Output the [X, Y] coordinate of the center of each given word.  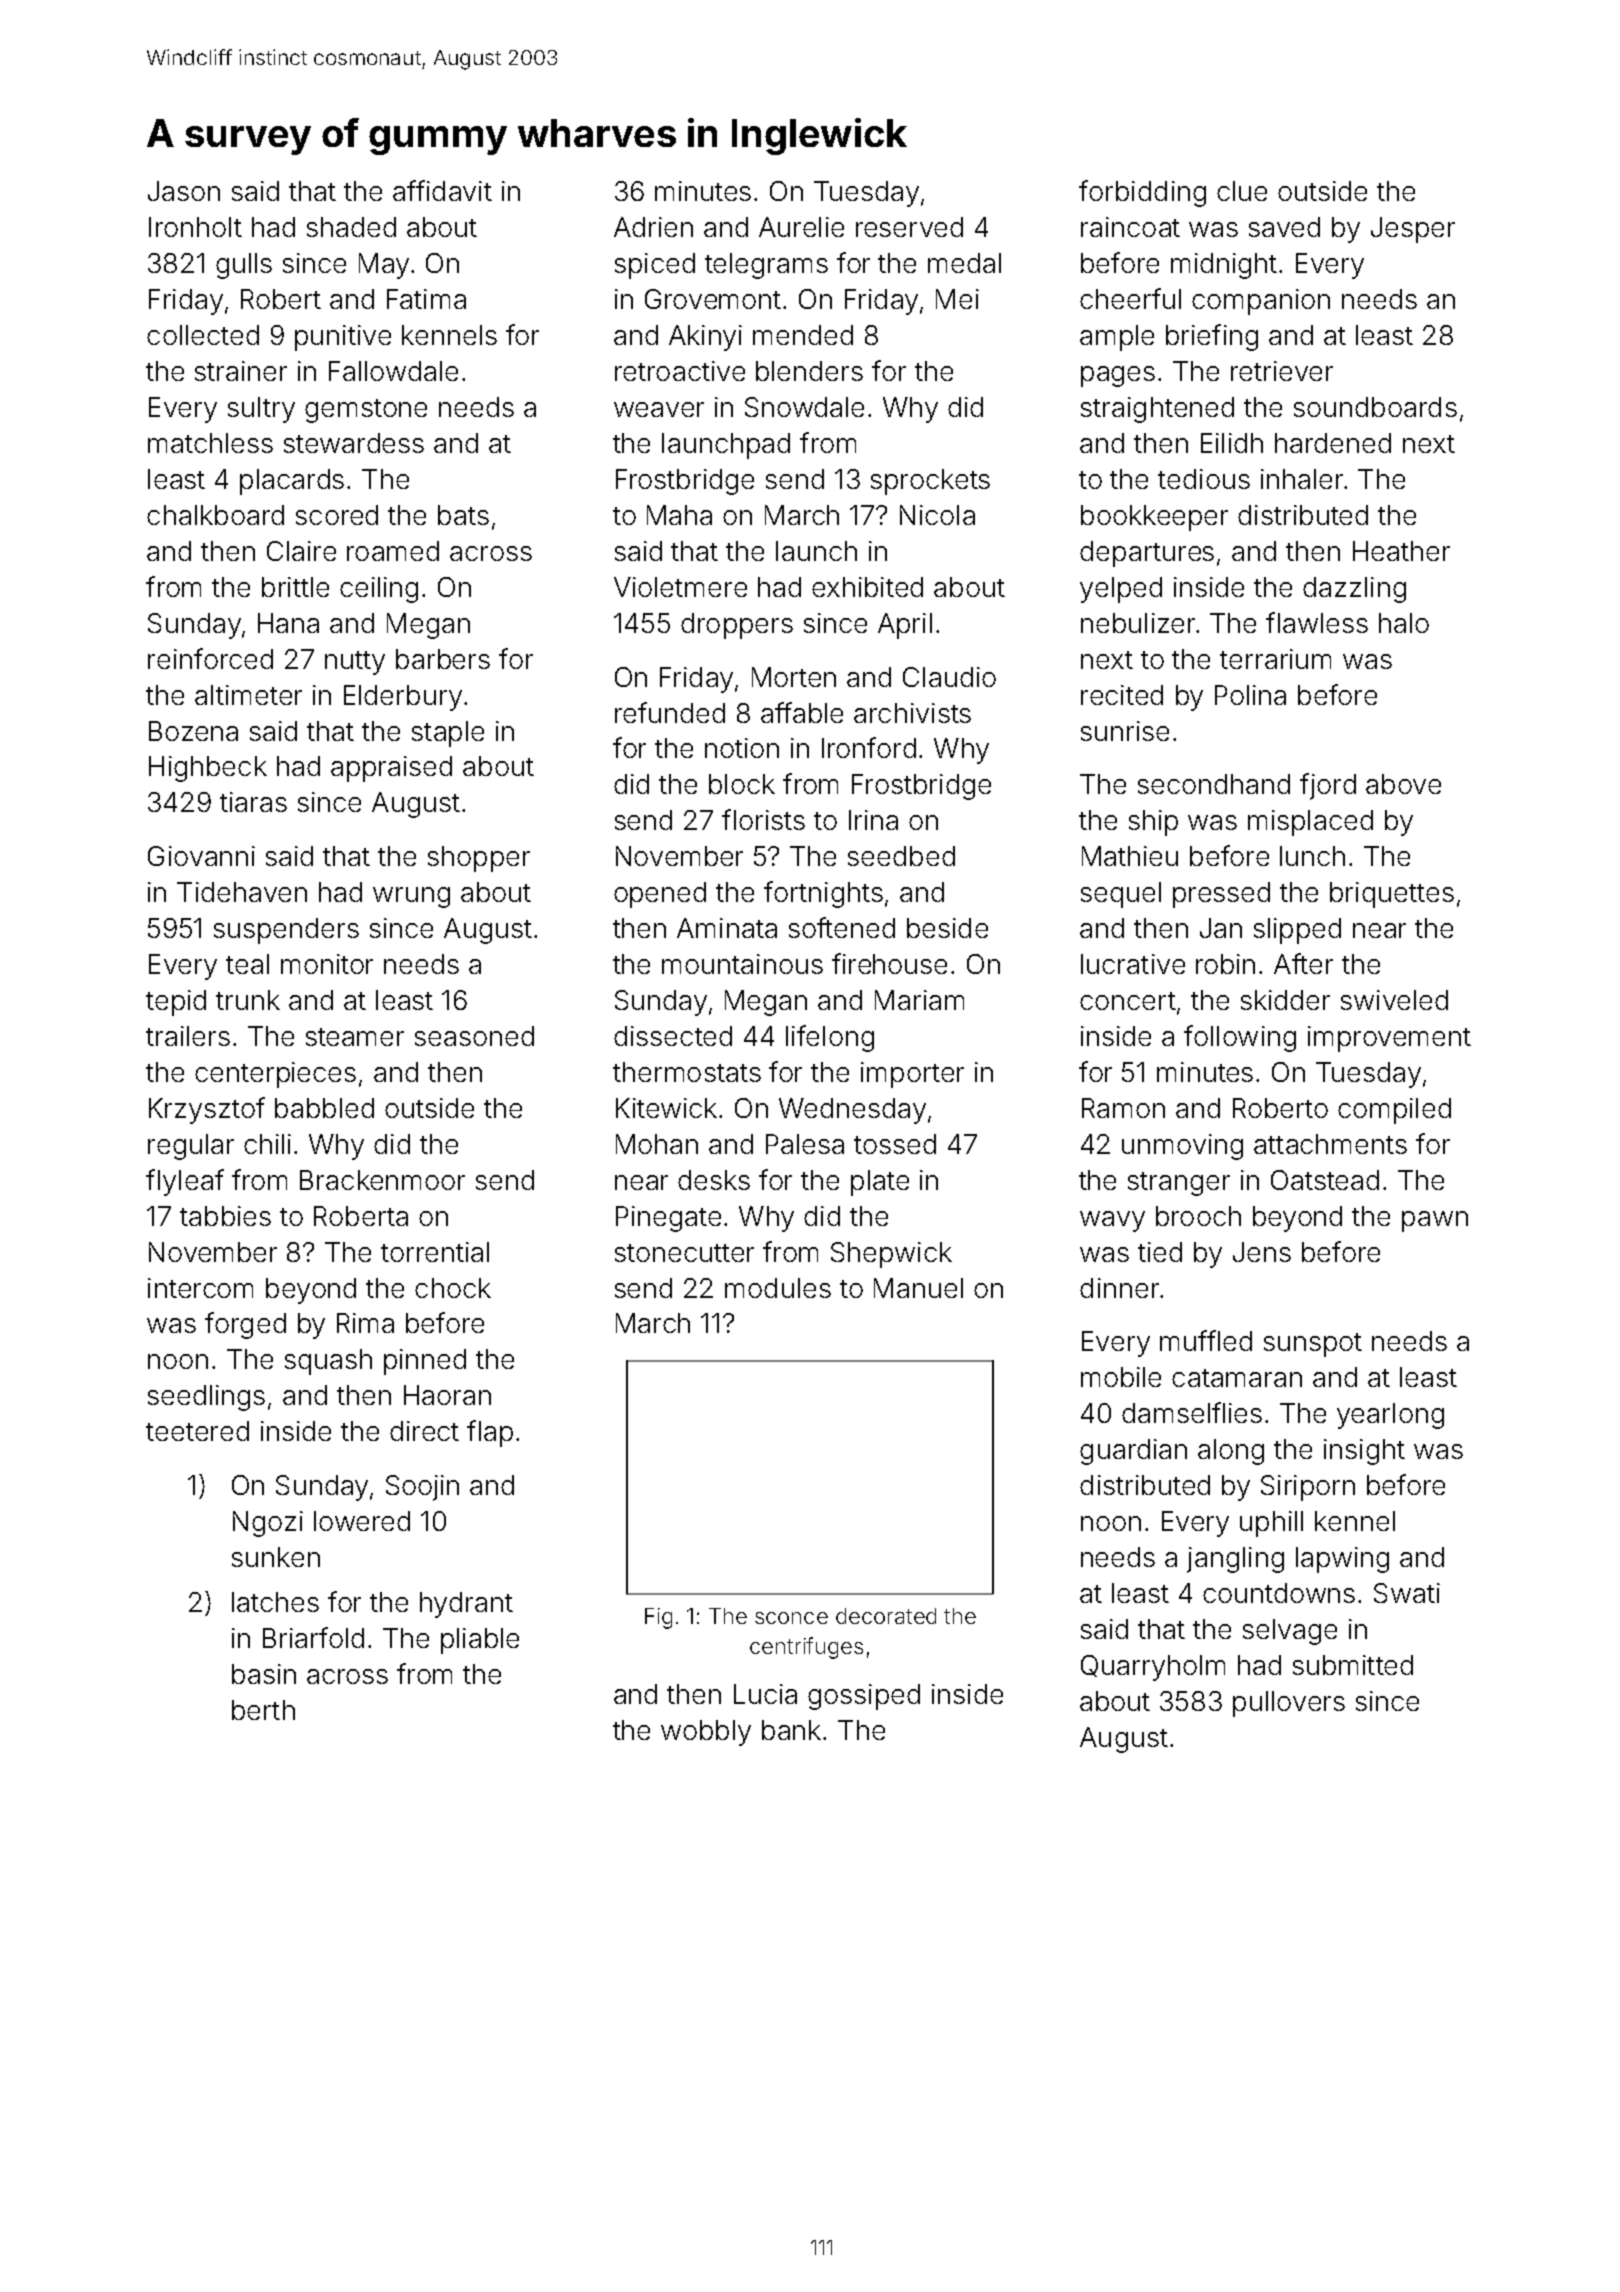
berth [263, 1710]
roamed [393, 551]
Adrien [653, 227]
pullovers [1289, 1704]
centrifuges [806, 1648]
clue [1242, 191]
